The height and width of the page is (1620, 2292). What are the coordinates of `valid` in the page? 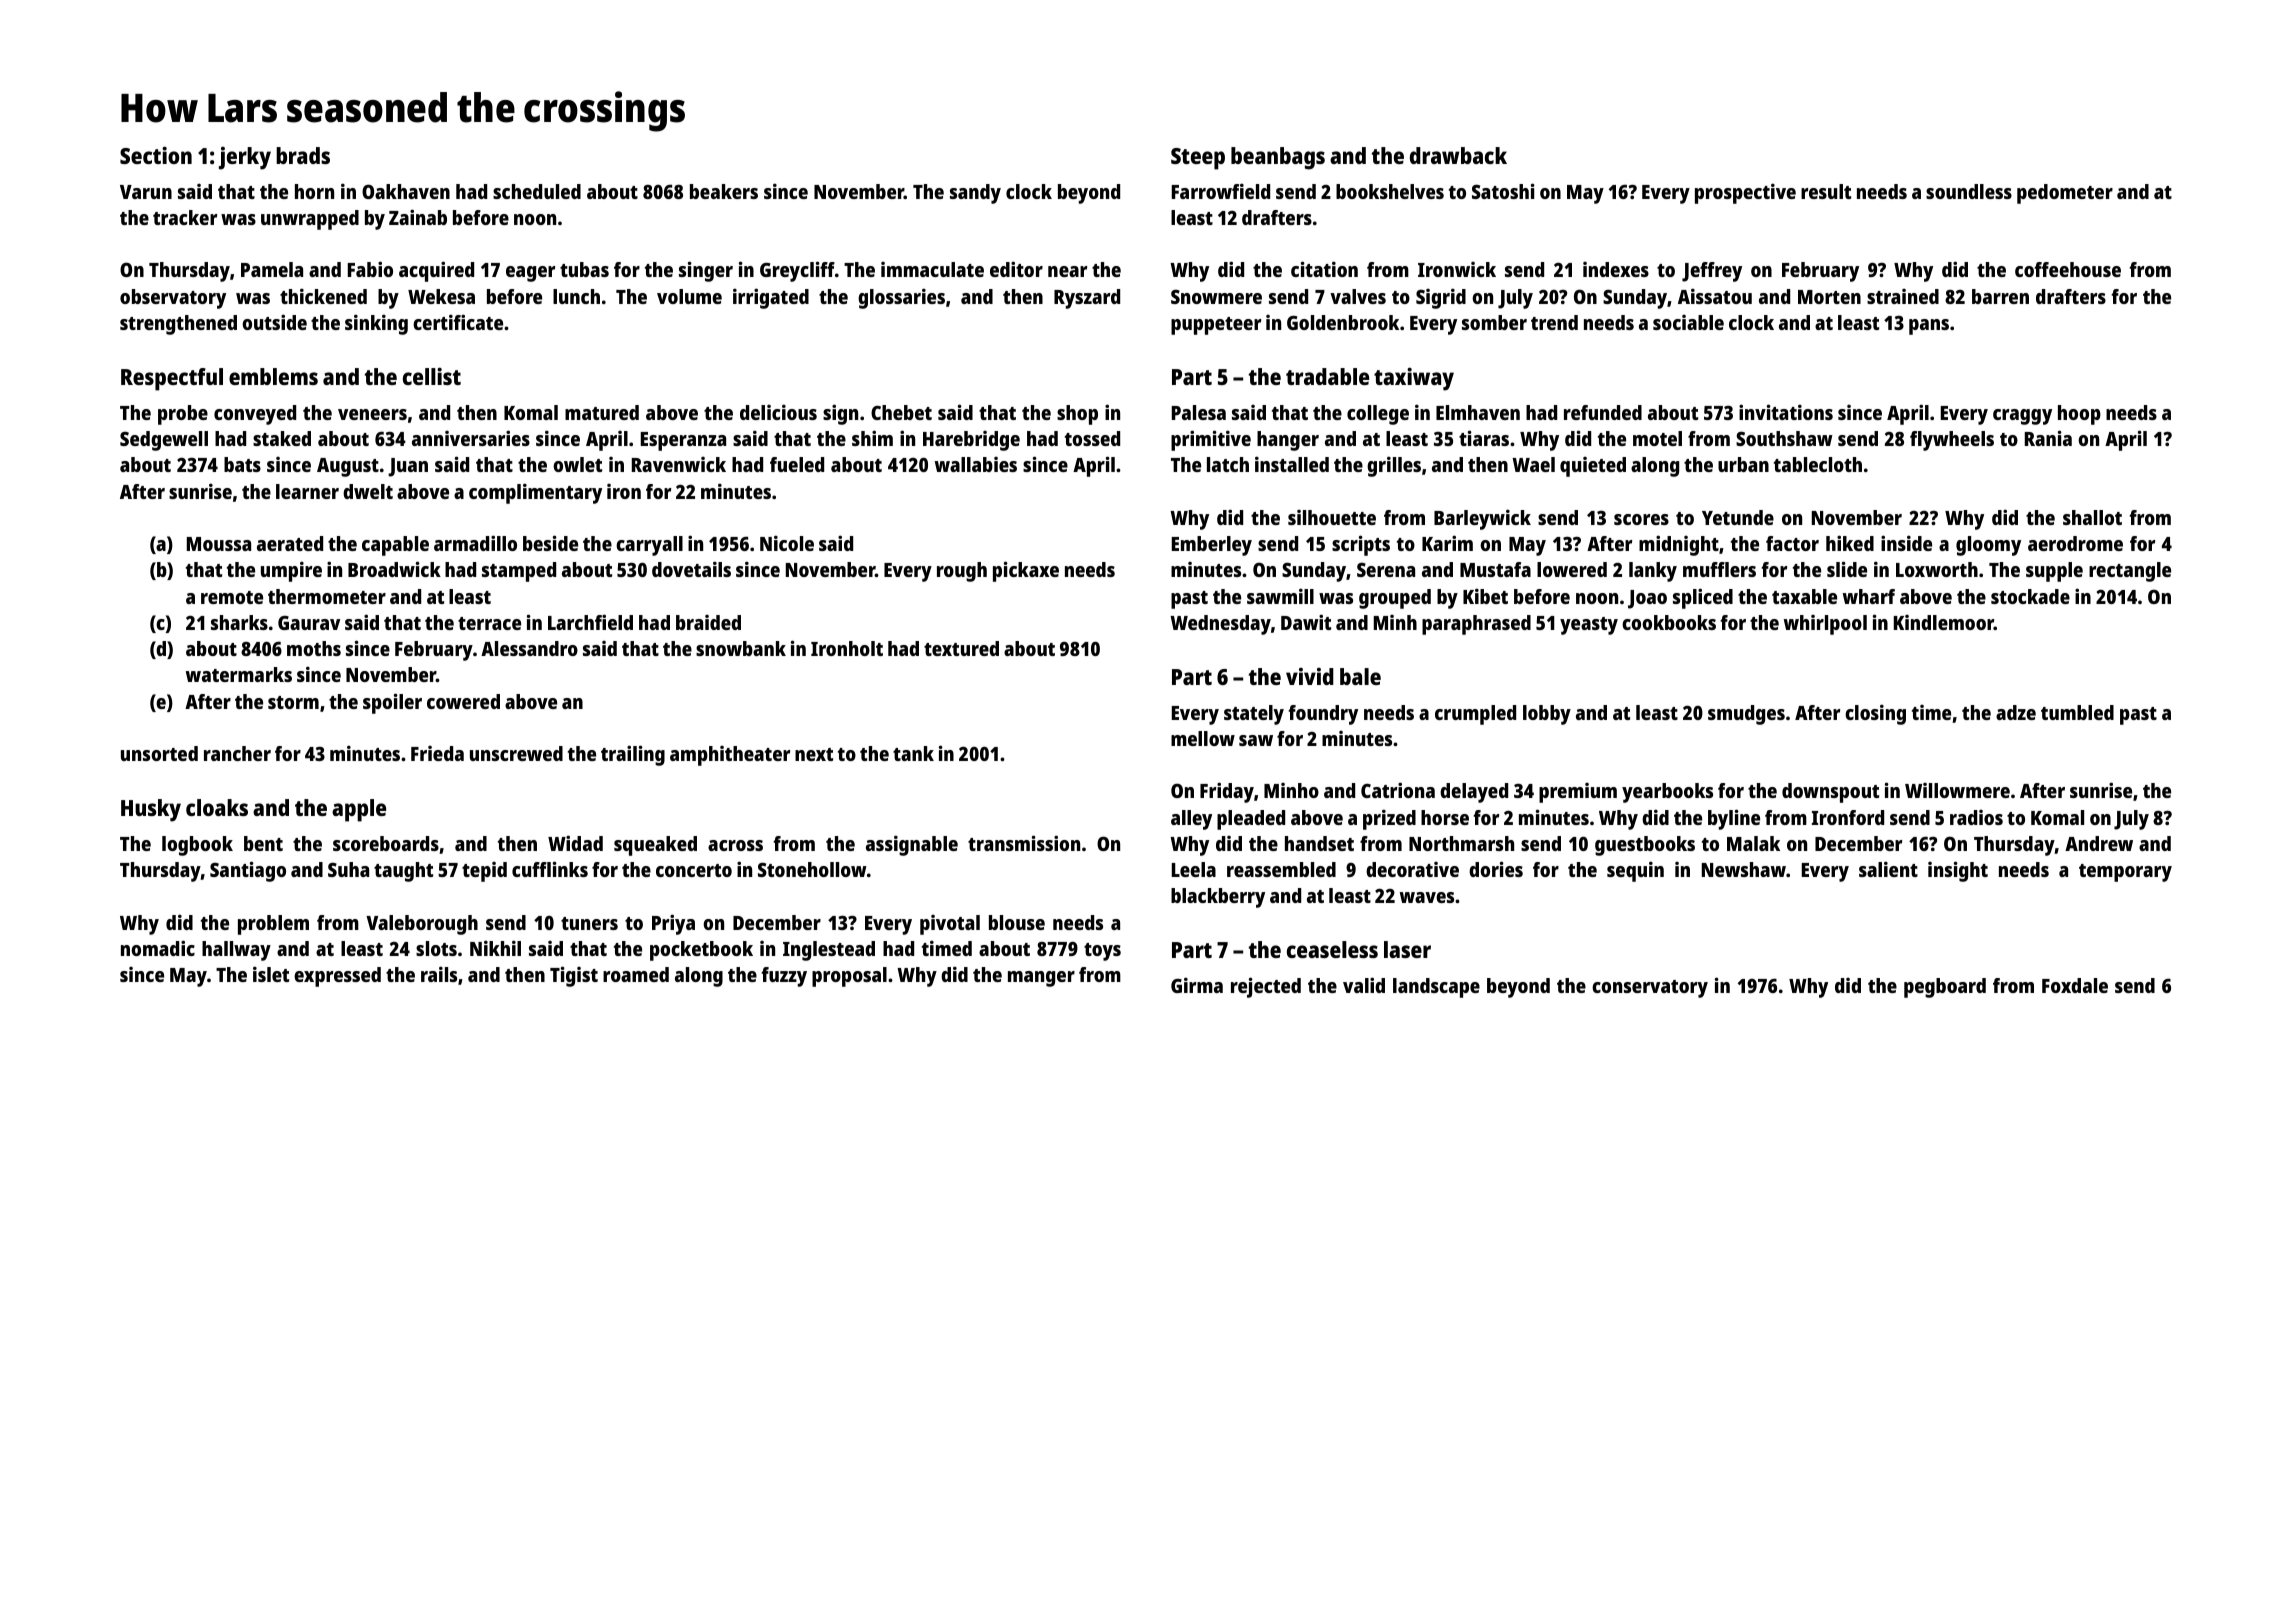 It's located at (1364, 985).
